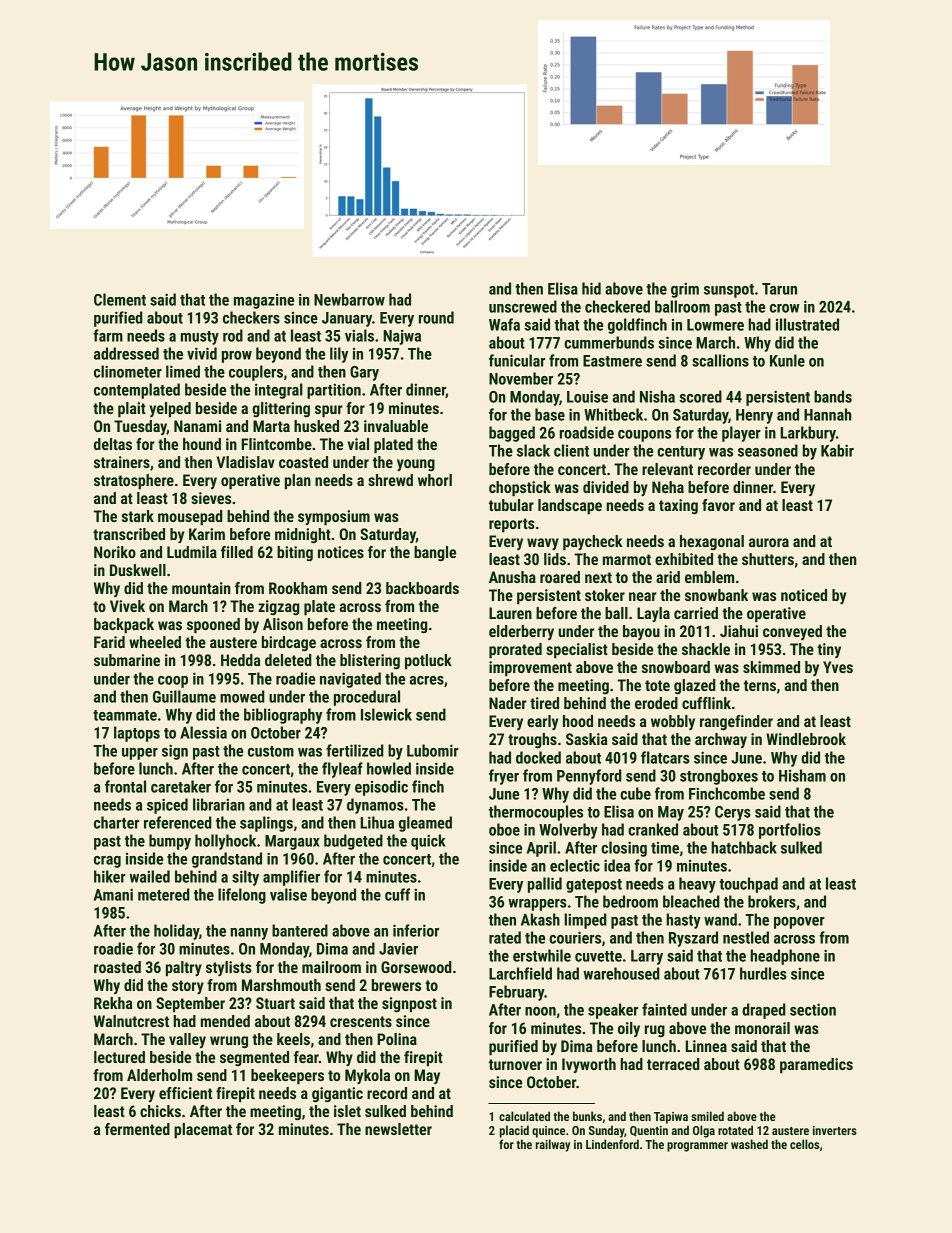 This document has width=952, height=1233. Describe the element at coordinates (838, 667) in the document. I see `Yves` at that location.
